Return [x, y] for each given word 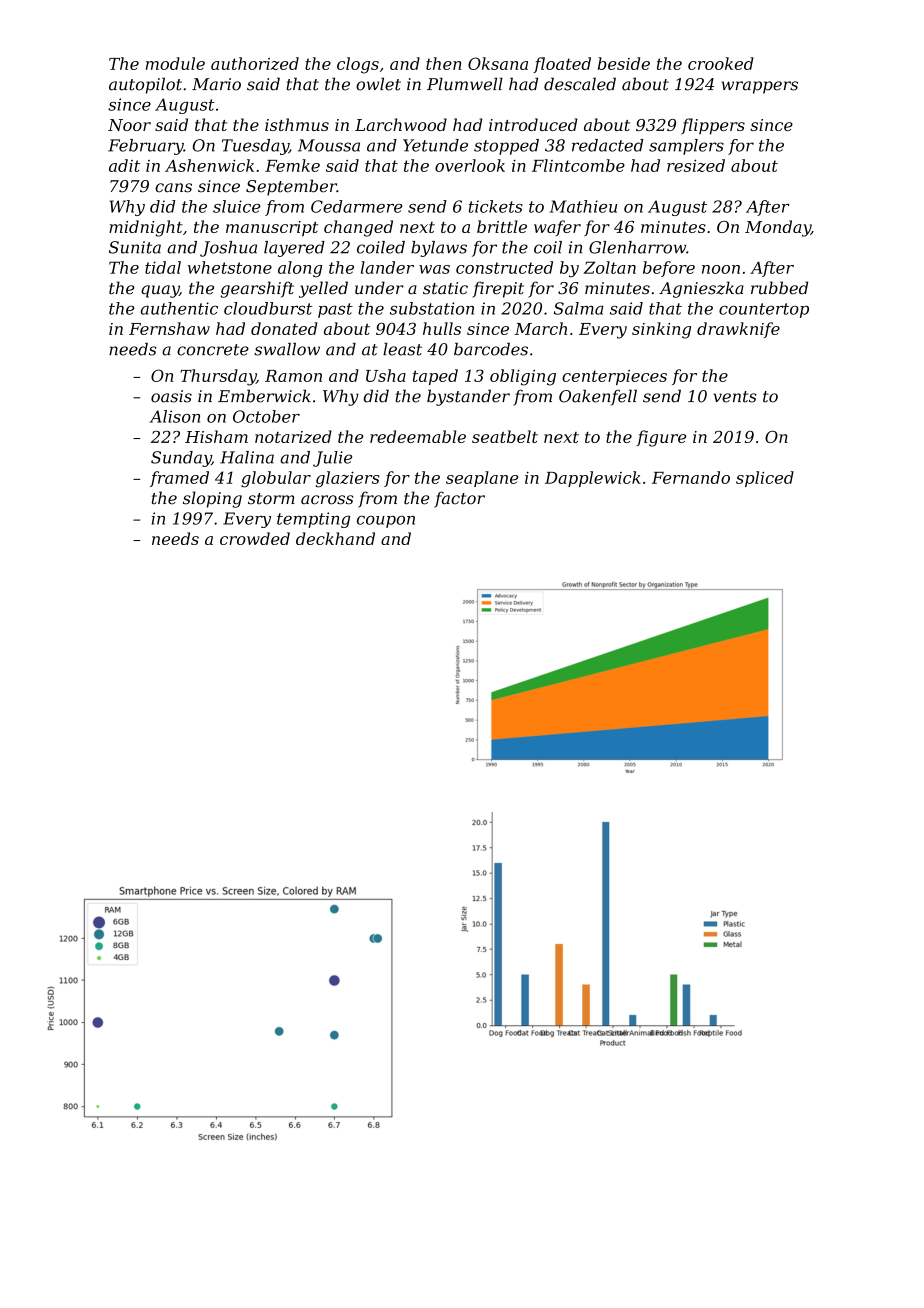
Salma [579, 308]
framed [179, 479]
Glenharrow [637, 247]
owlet [378, 84]
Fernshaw [169, 328]
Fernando [691, 477]
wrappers [760, 87]
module [175, 63]
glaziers [348, 479]
